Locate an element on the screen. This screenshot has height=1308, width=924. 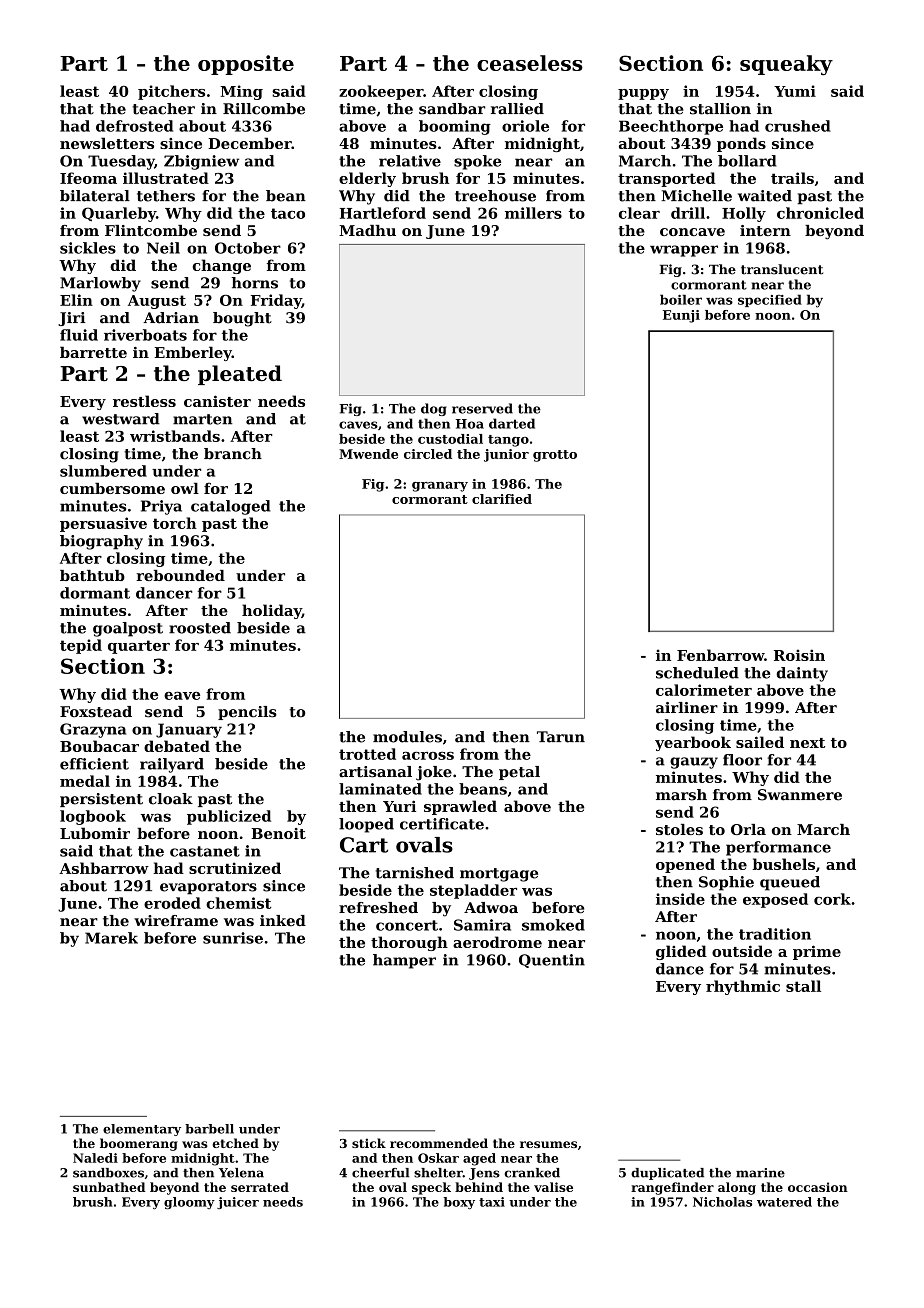
pitchers is located at coordinates (171, 92).
